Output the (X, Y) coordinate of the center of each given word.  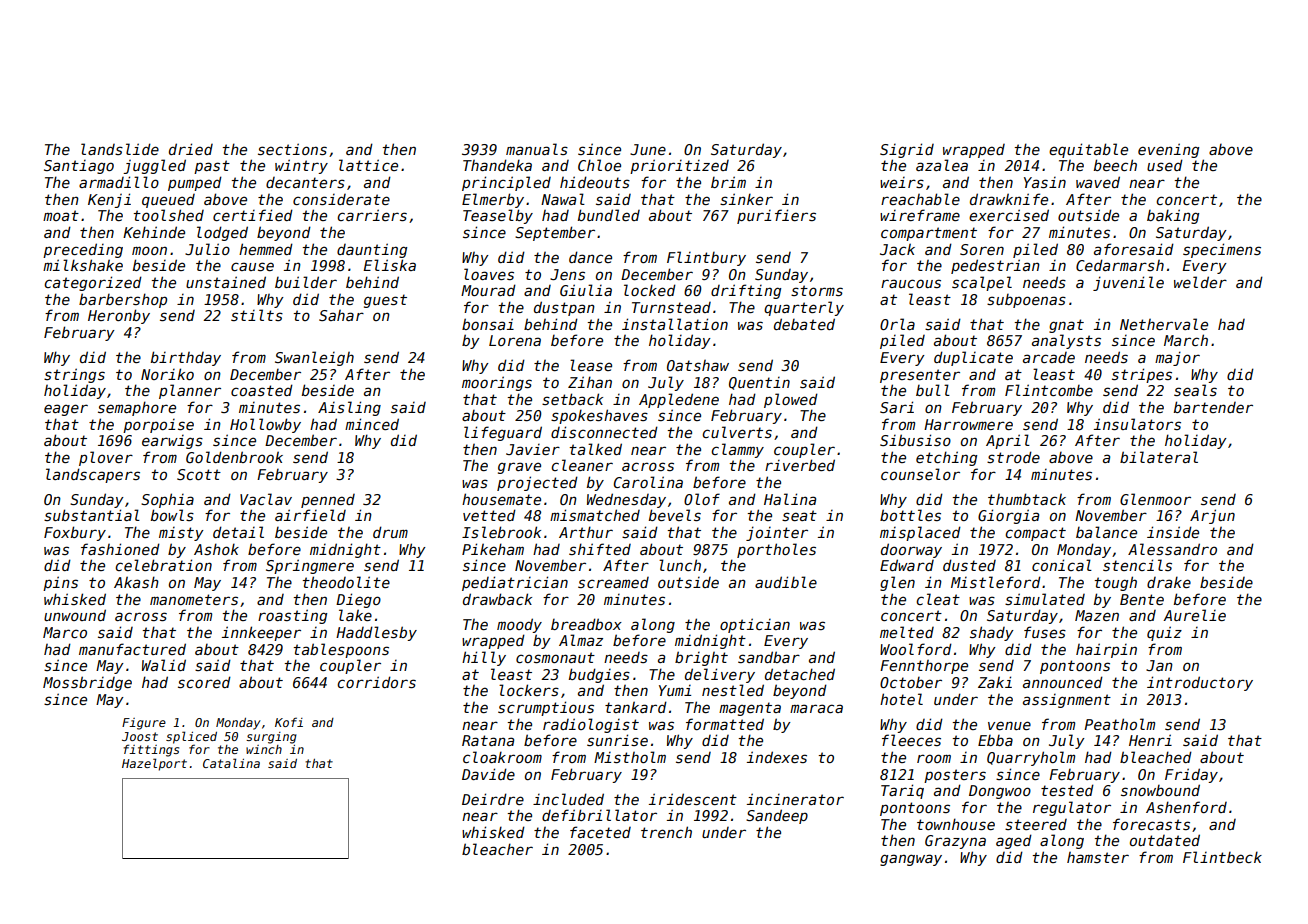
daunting (372, 250)
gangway (911, 860)
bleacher (497, 849)
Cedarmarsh (1120, 265)
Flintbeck (1222, 857)
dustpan (564, 308)
